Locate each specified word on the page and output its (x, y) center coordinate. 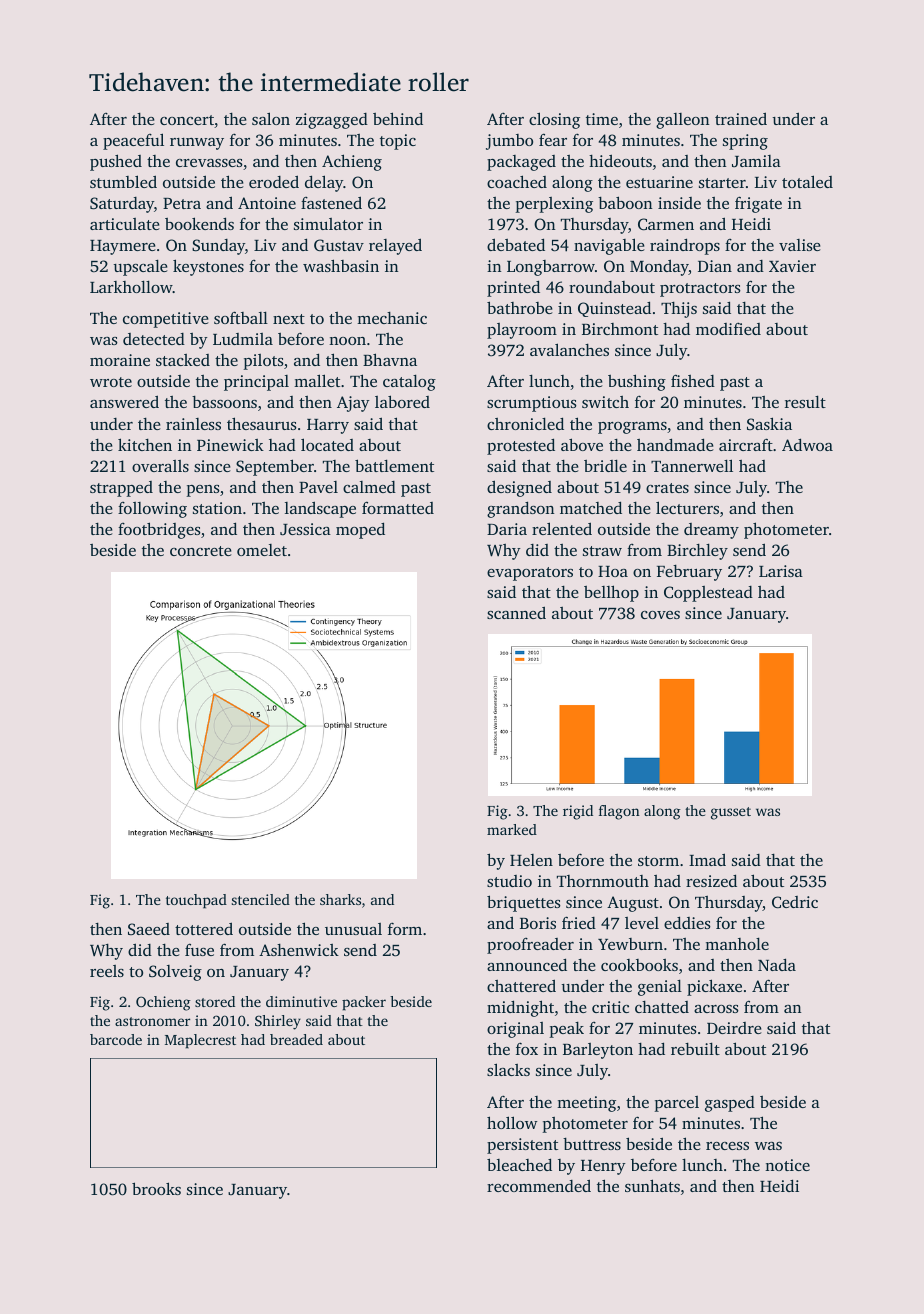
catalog (409, 382)
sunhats (652, 1185)
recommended (539, 1185)
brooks (156, 1188)
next (289, 319)
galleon (682, 121)
